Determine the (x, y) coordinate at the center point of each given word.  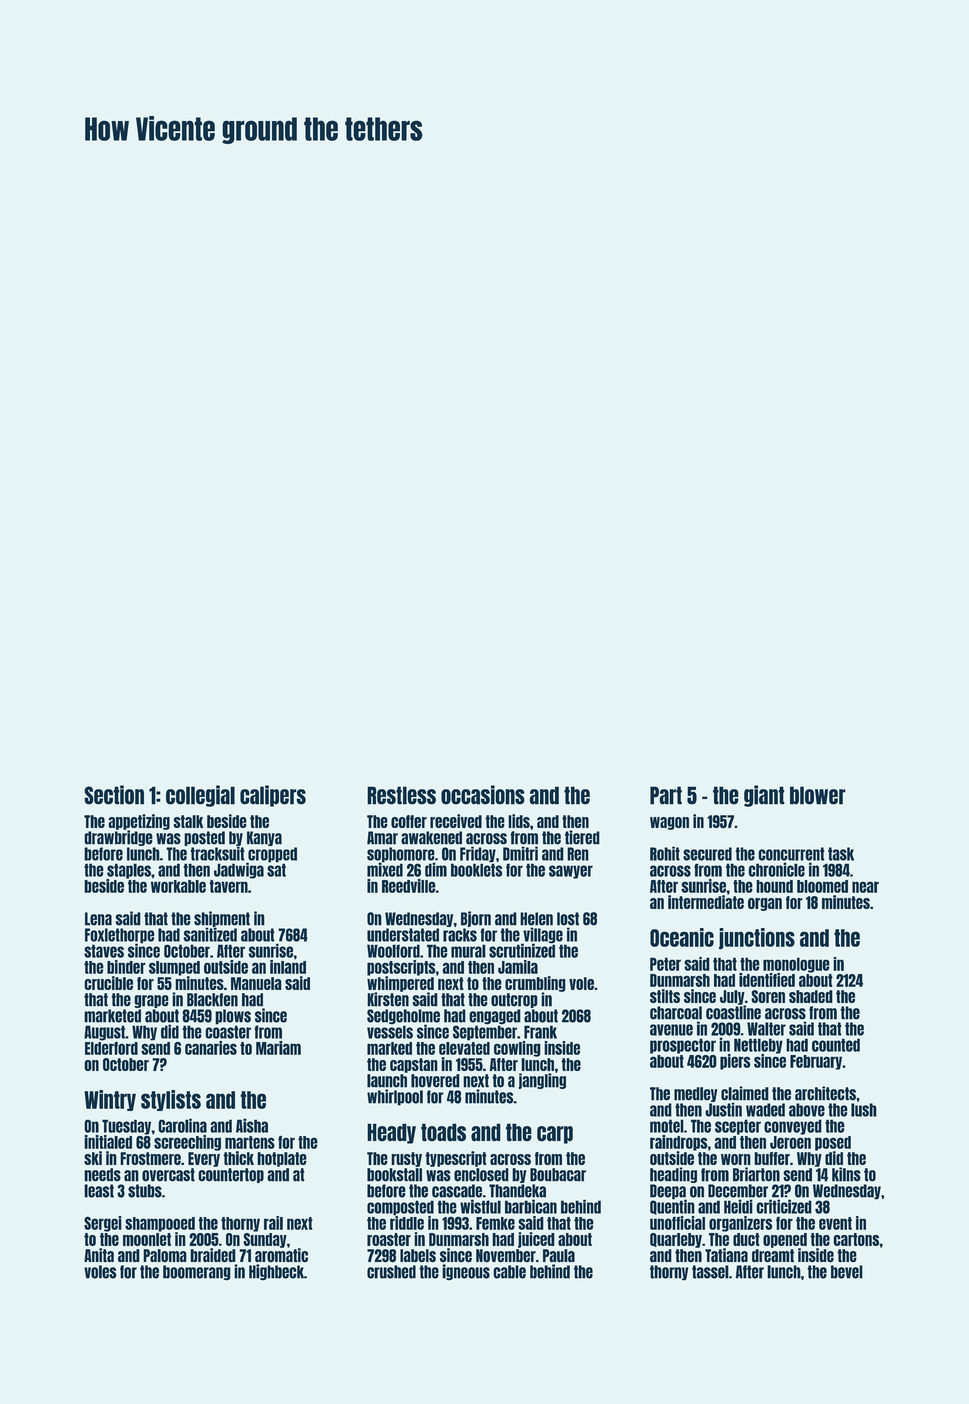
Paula (559, 1255)
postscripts (401, 968)
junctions (757, 939)
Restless (401, 795)
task (841, 854)
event (835, 1223)
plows (233, 1017)
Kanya (264, 838)
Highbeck (276, 1272)
